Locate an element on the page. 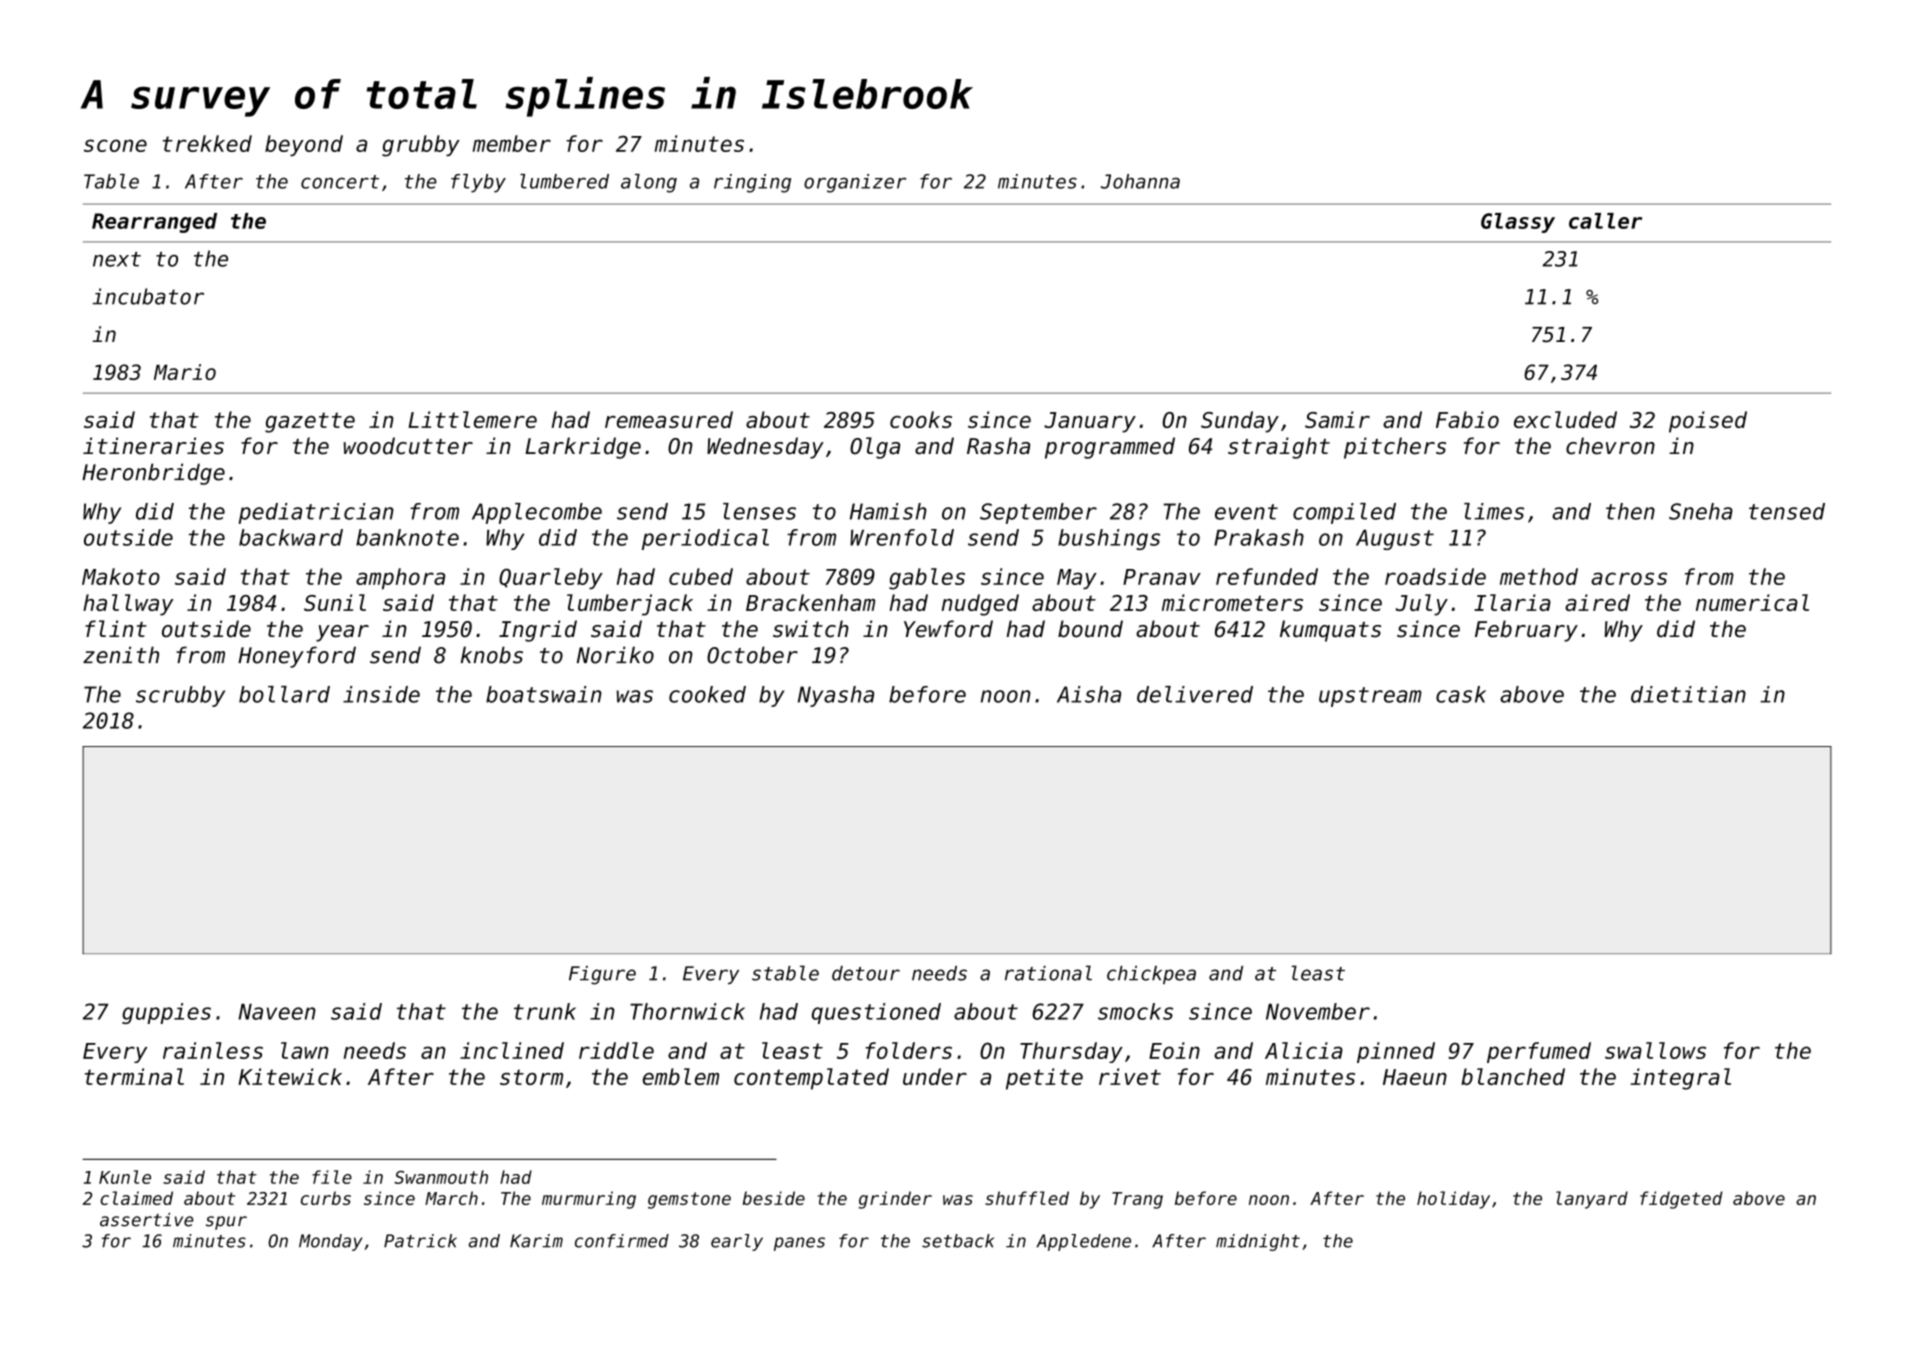  January is located at coordinates (1090, 422).
